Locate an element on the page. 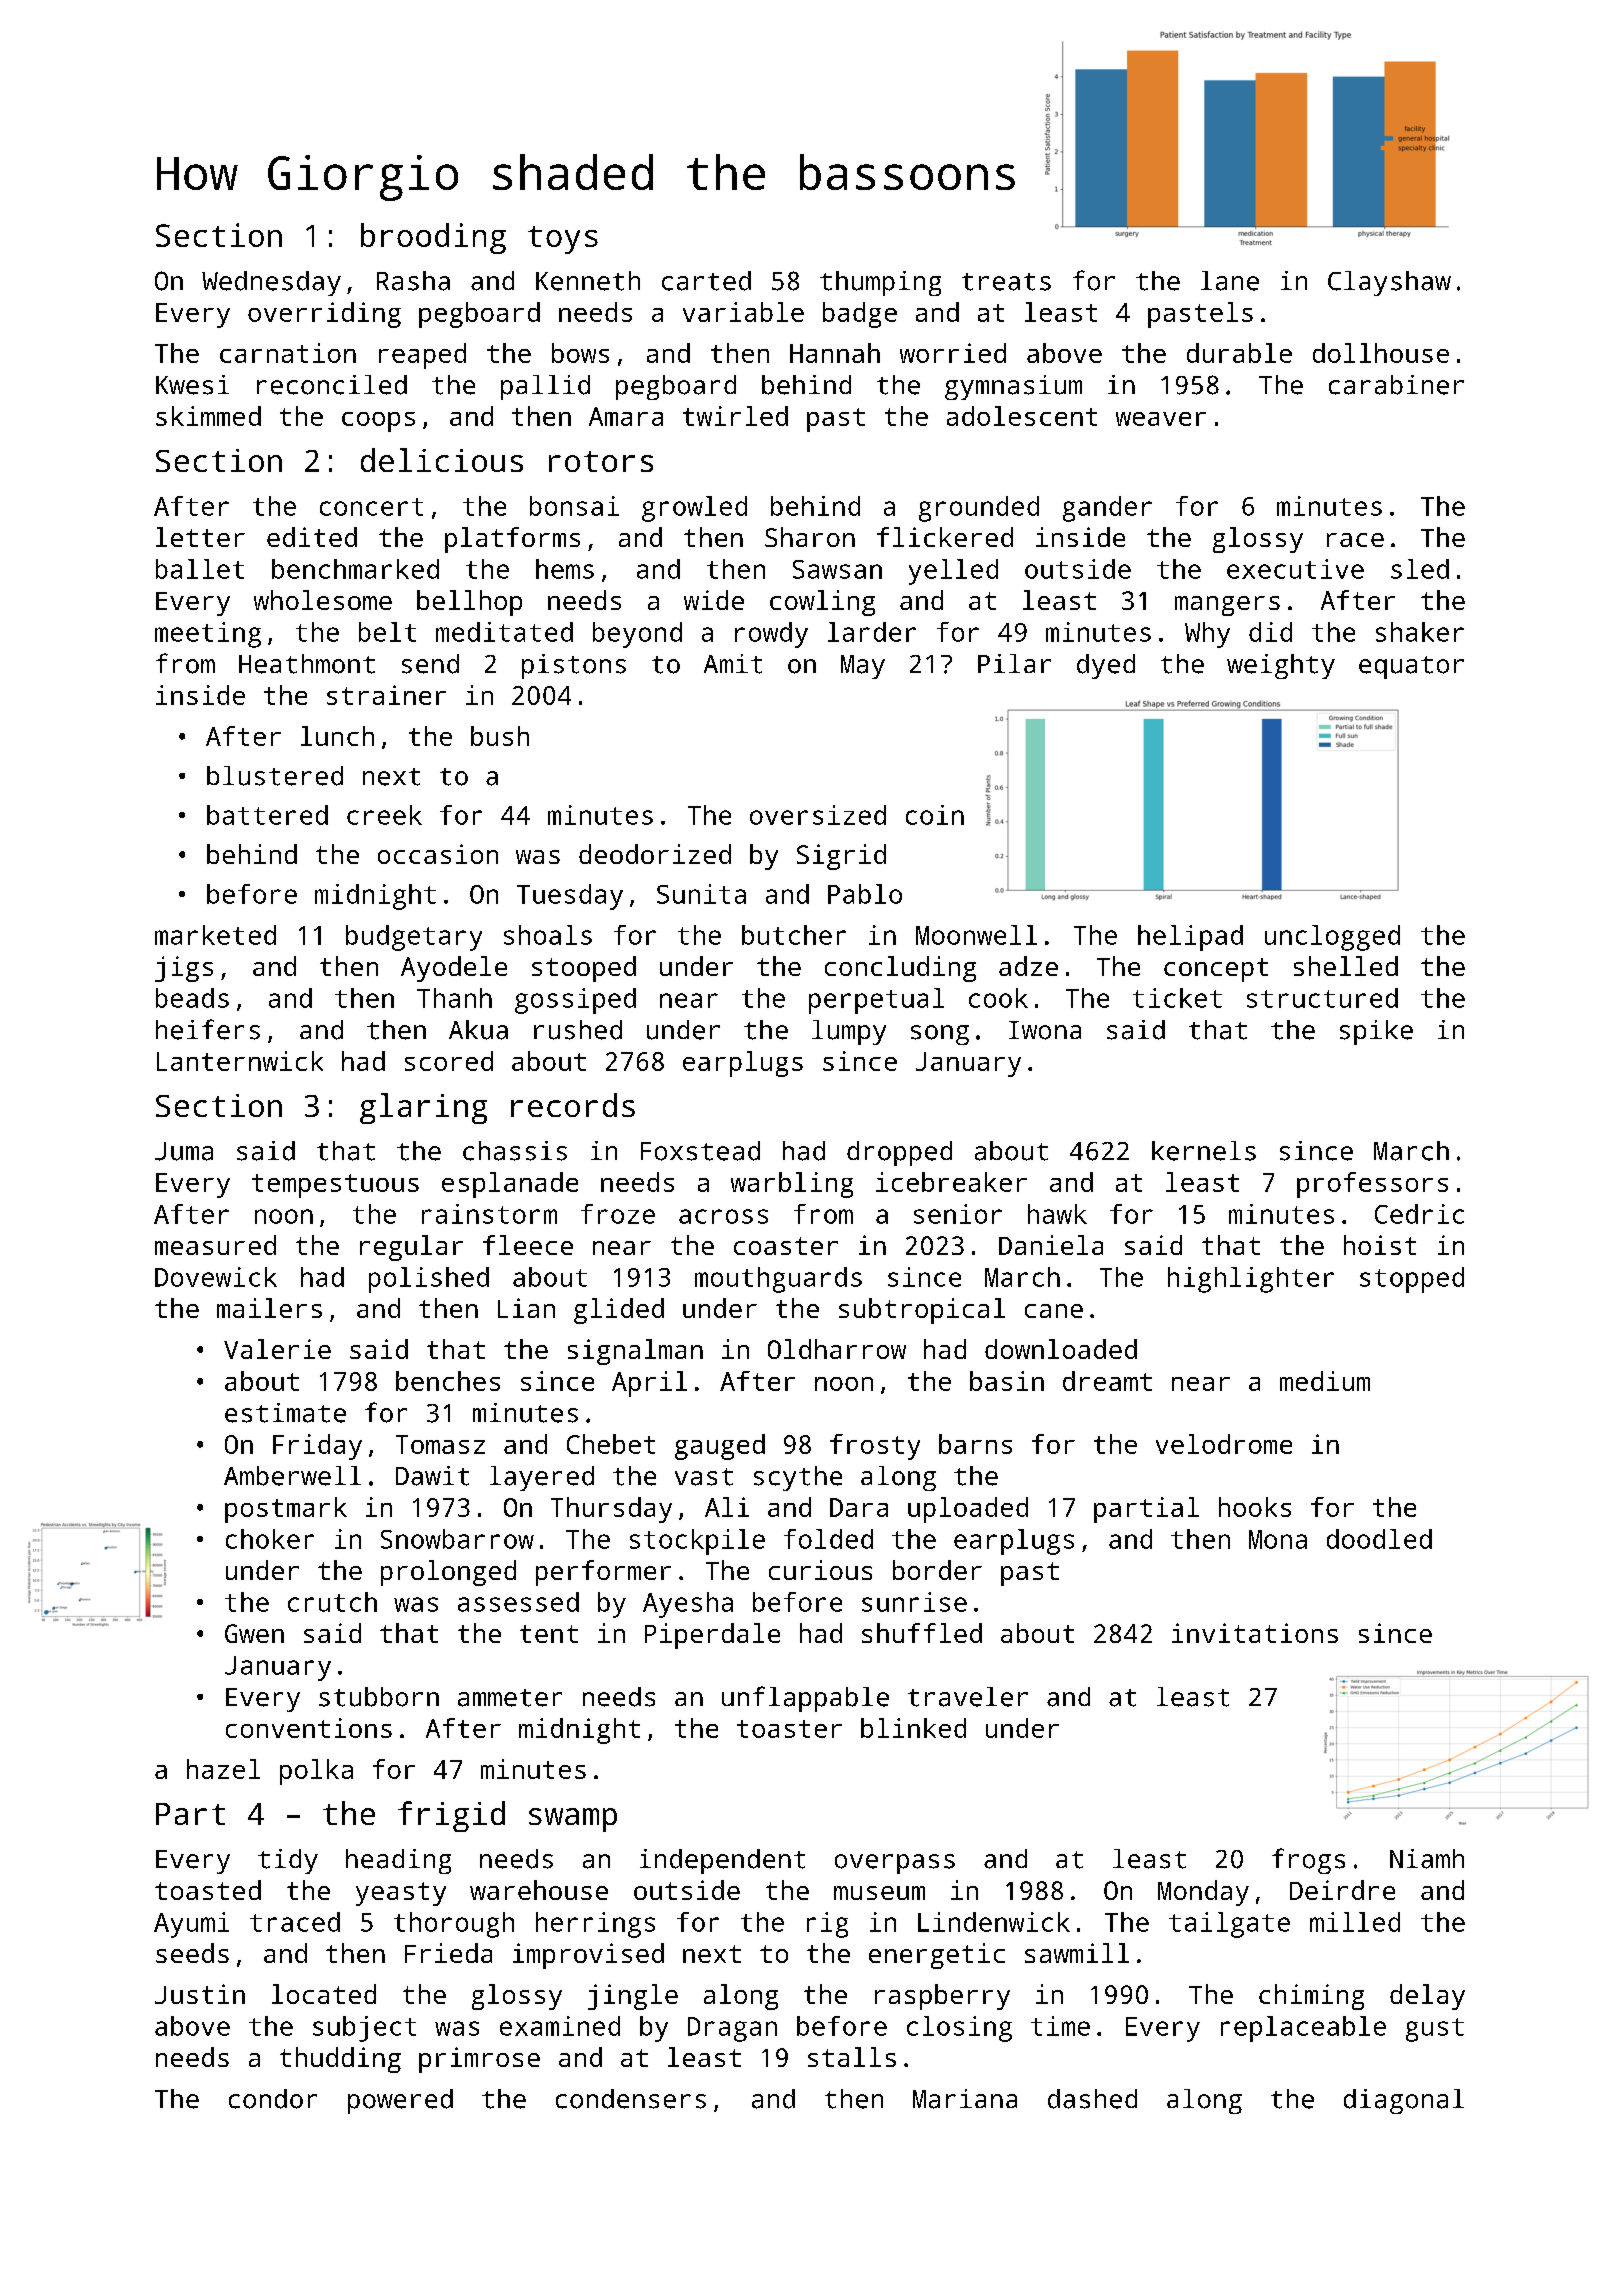  assessed is located at coordinates (518, 1602).
